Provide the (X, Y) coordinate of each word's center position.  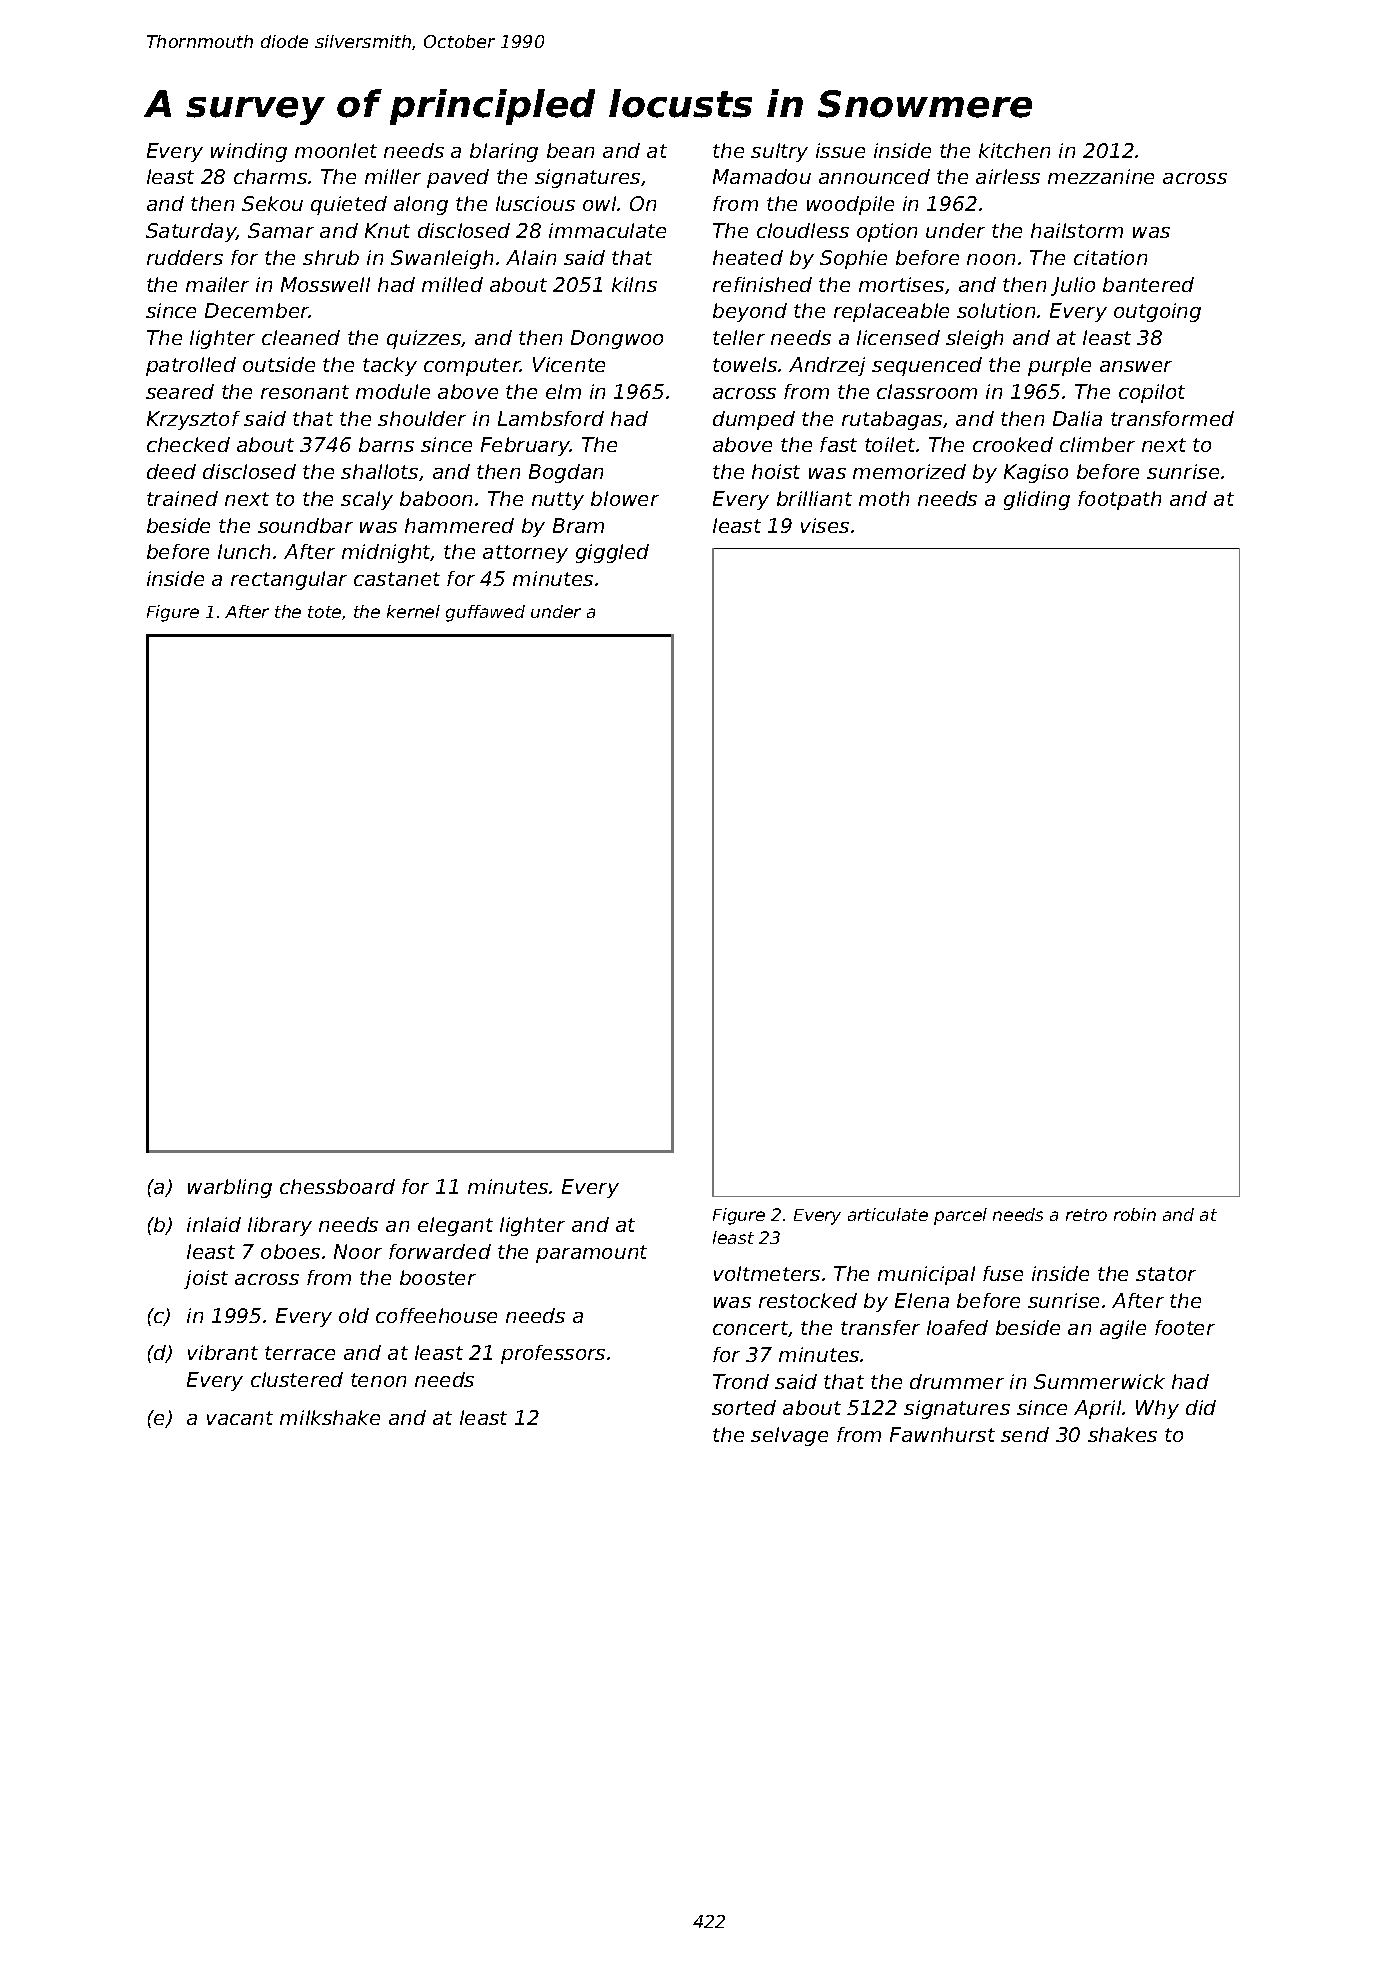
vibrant (223, 1352)
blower (625, 498)
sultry (779, 152)
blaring (504, 152)
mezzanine (1101, 176)
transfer (880, 1327)
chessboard (337, 1186)
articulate (888, 1214)
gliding (1037, 500)
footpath (1119, 500)
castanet (397, 579)
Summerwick (1099, 1381)
